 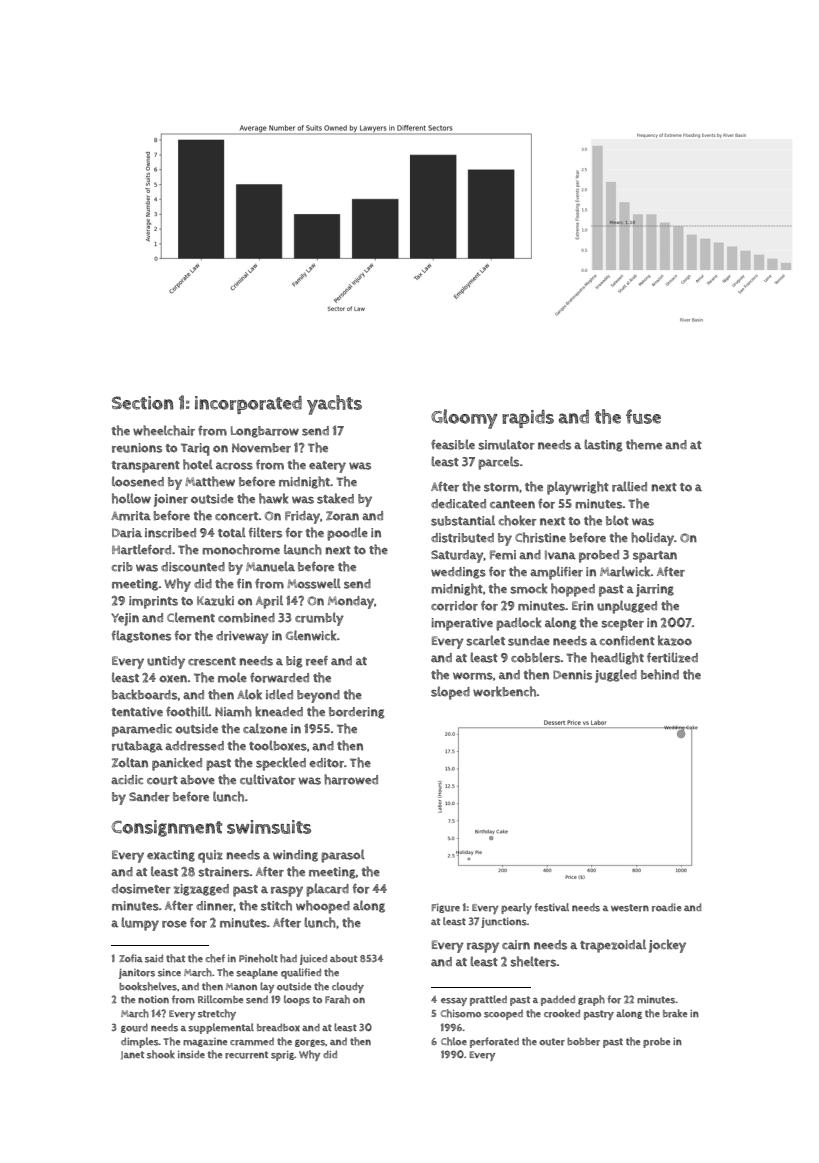 What do you see at coordinates (675, 1013) in the page?
I see `brake` at bounding box center [675, 1013].
